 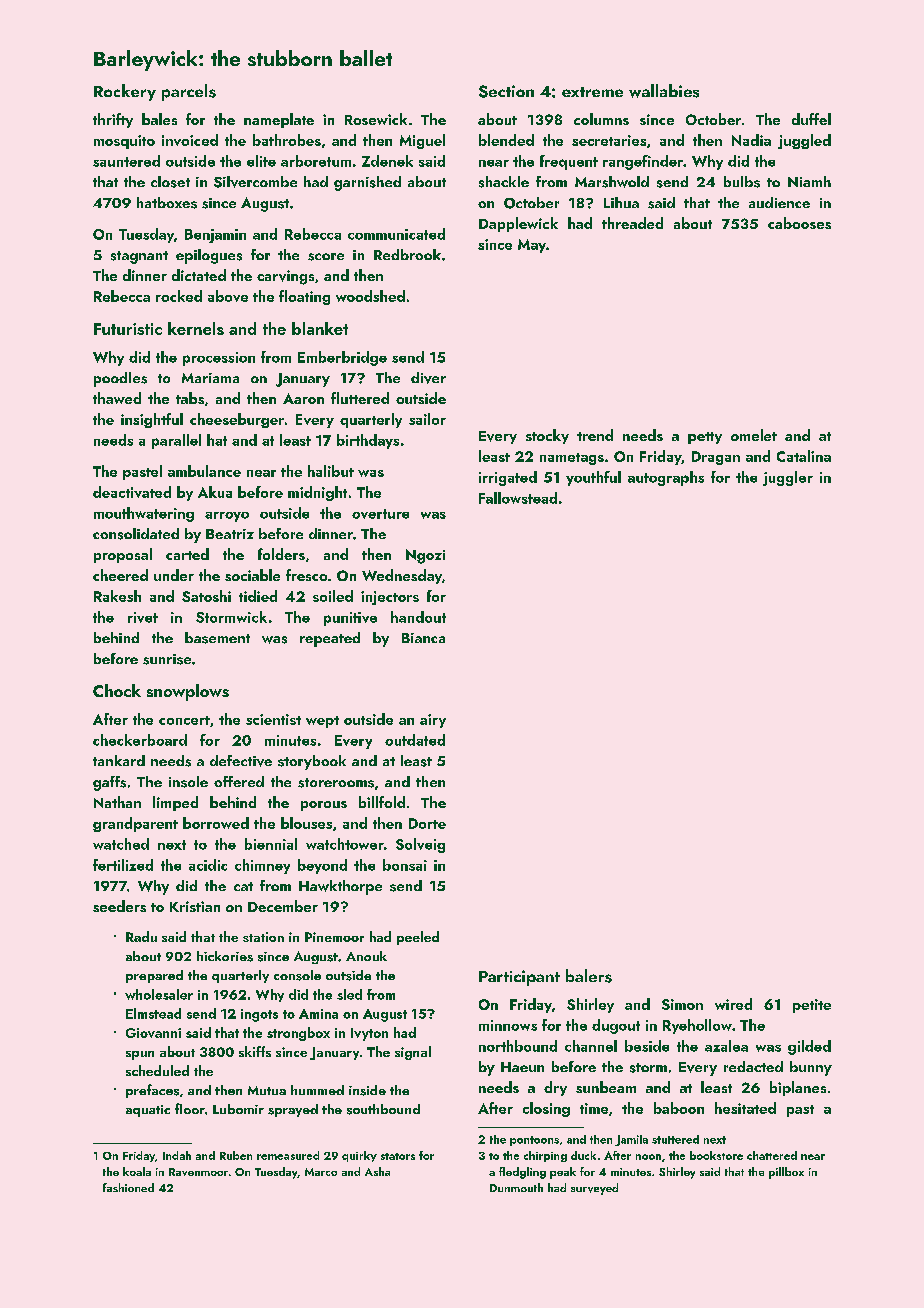 What do you see at coordinates (225, 956) in the screenshot?
I see `hickories` at bounding box center [225, 956].
